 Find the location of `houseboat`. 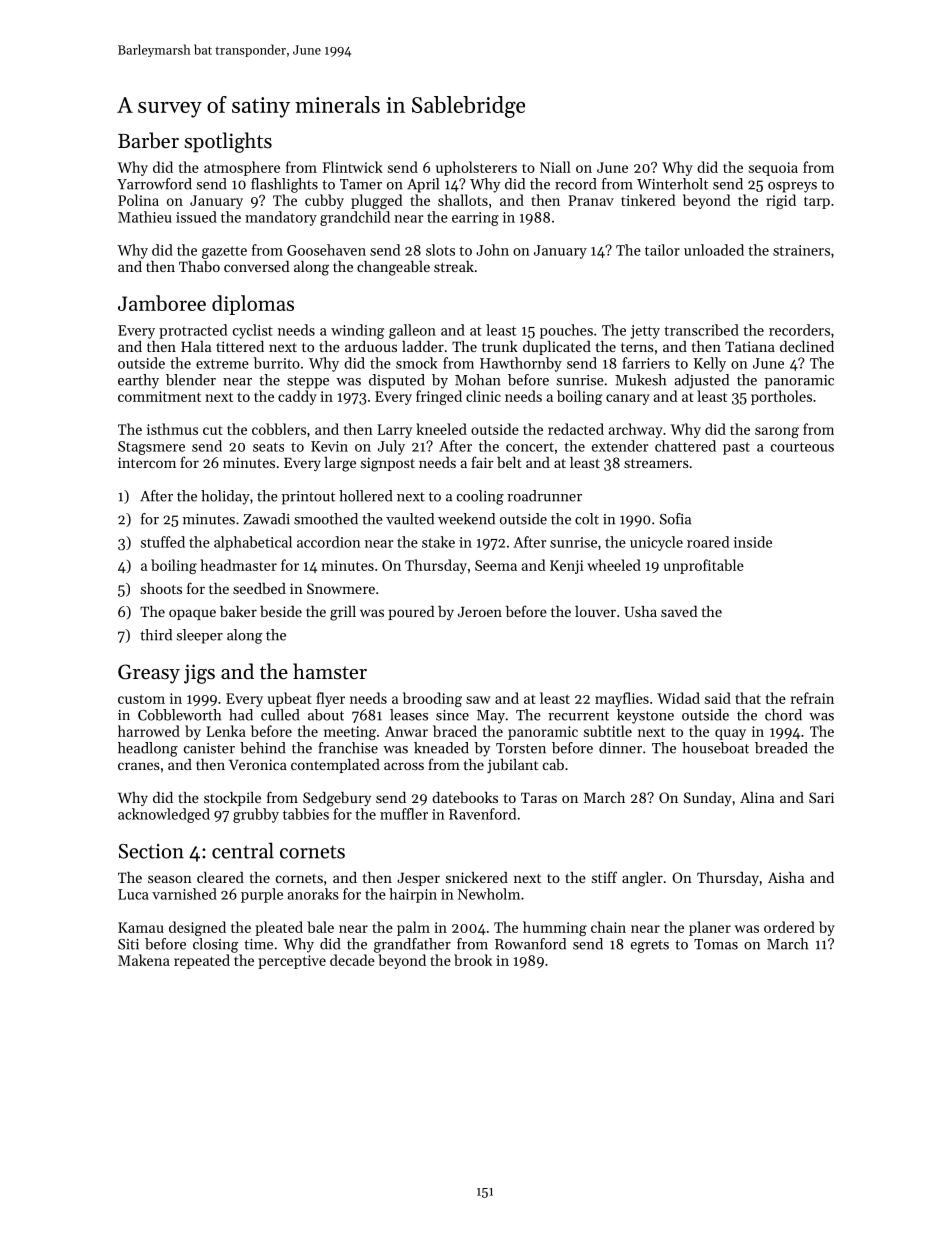

houseboat is located at coordinates (715, 748).
